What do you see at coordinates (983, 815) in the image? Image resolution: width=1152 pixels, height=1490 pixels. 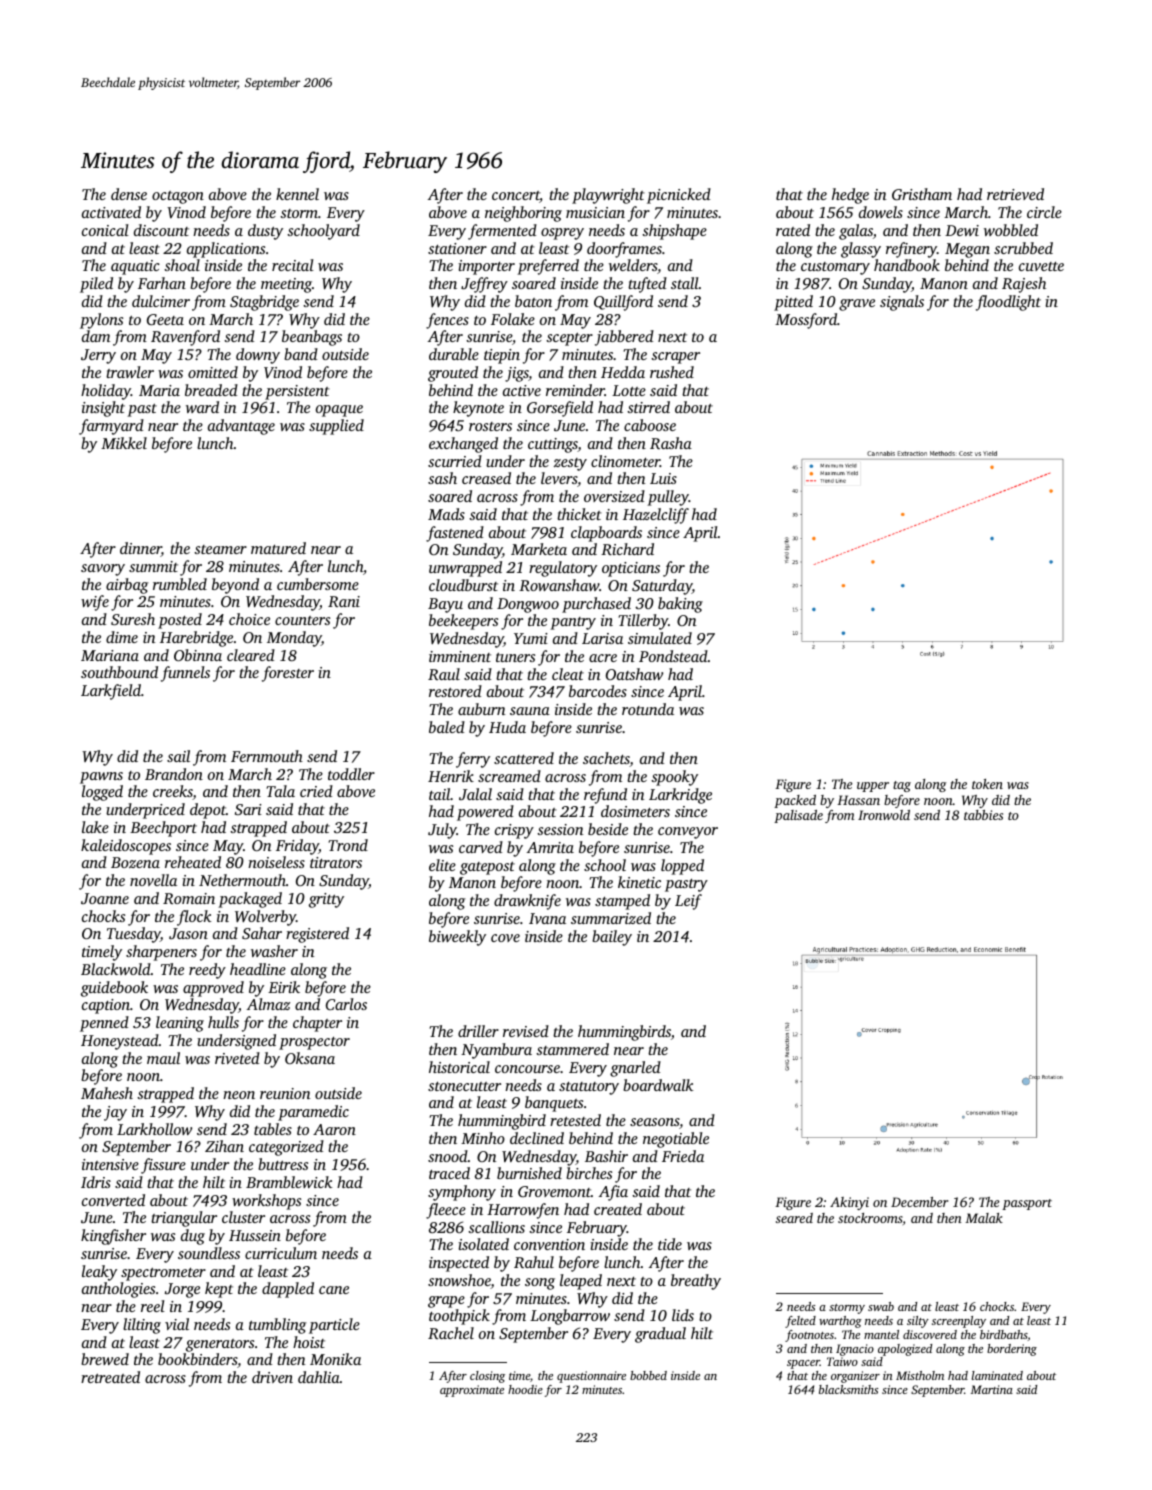 I see `tabbies` at bounding box center [983, 815].
